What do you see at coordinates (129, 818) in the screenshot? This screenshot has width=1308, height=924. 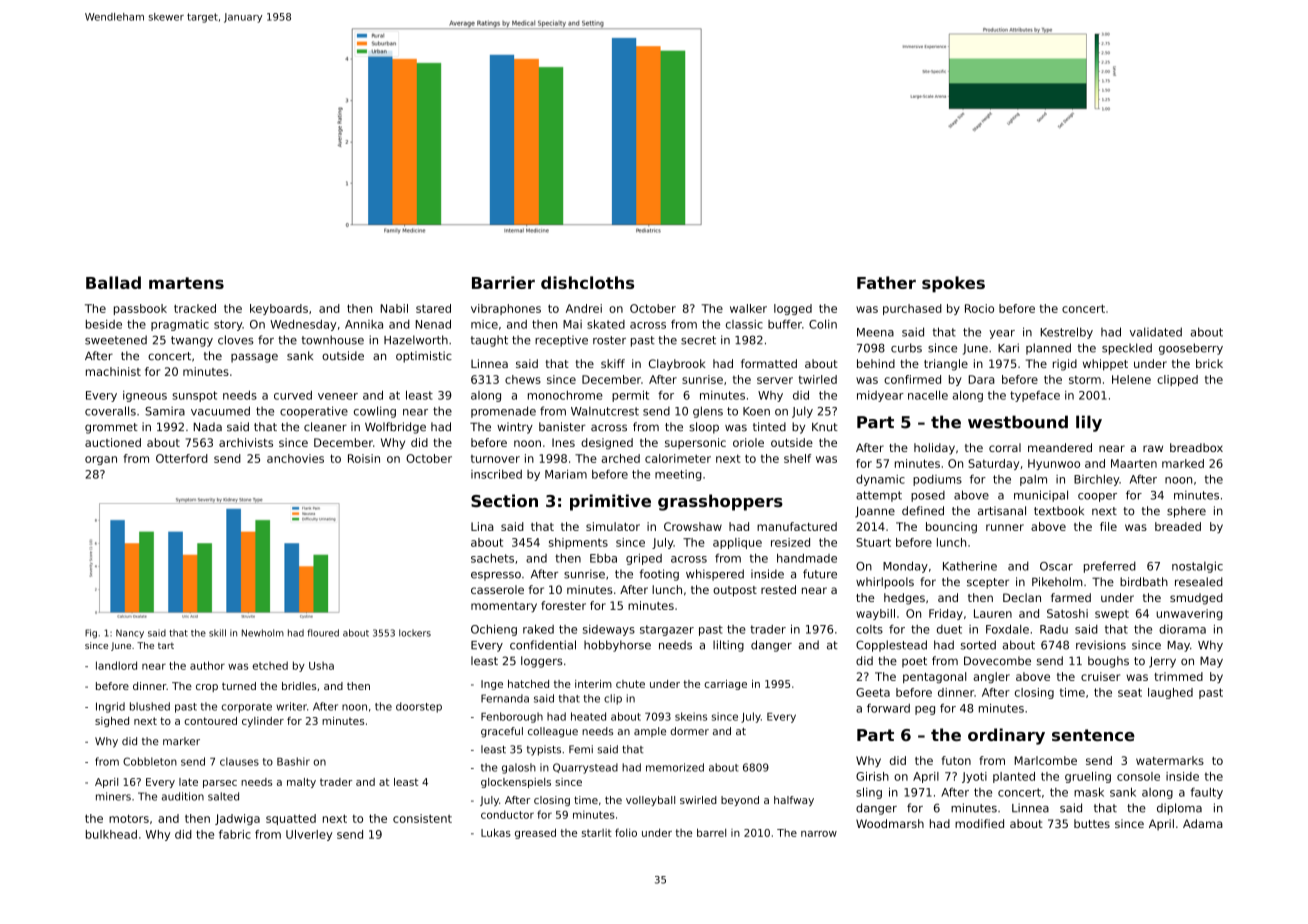 I see `motors` at bounding box center [129, 818].
